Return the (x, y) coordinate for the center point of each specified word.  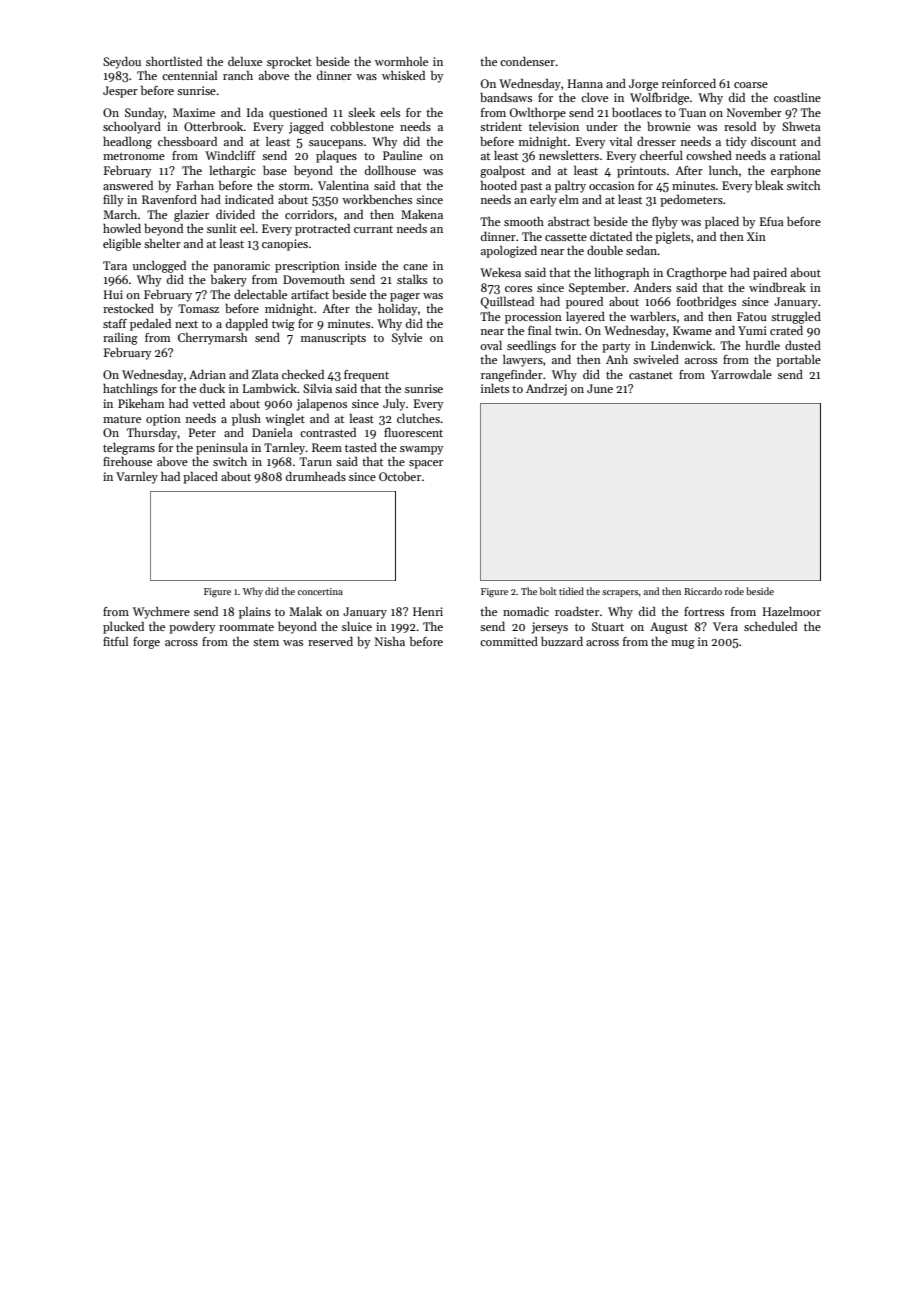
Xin (756, 236)
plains (255, 613)
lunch (723, 170)
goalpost (502, 172)
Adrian (207, 374)
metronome (134, 156)
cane (415, 267)
